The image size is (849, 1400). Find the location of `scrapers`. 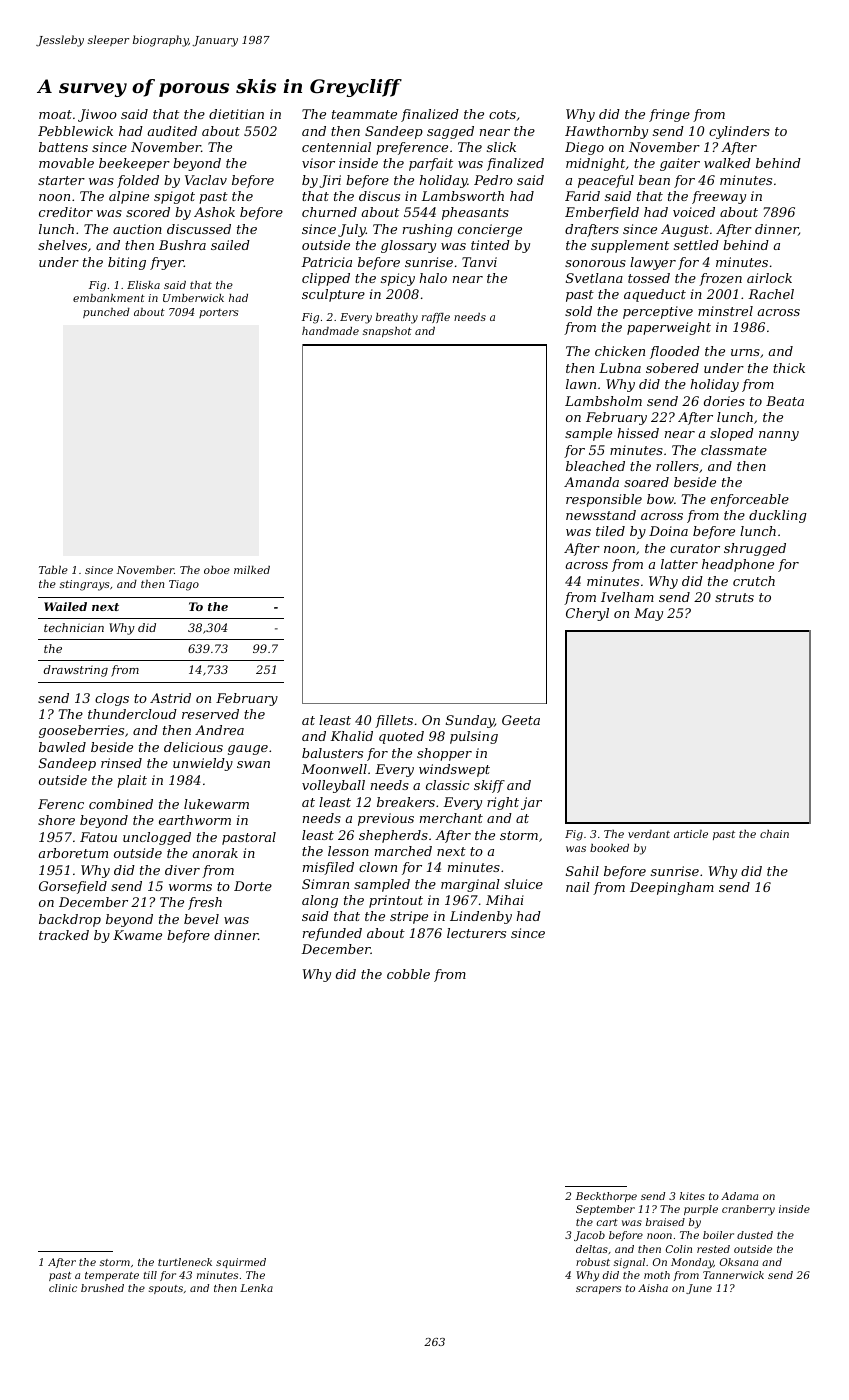

scrapers is located at coordinates (598, 1290).
